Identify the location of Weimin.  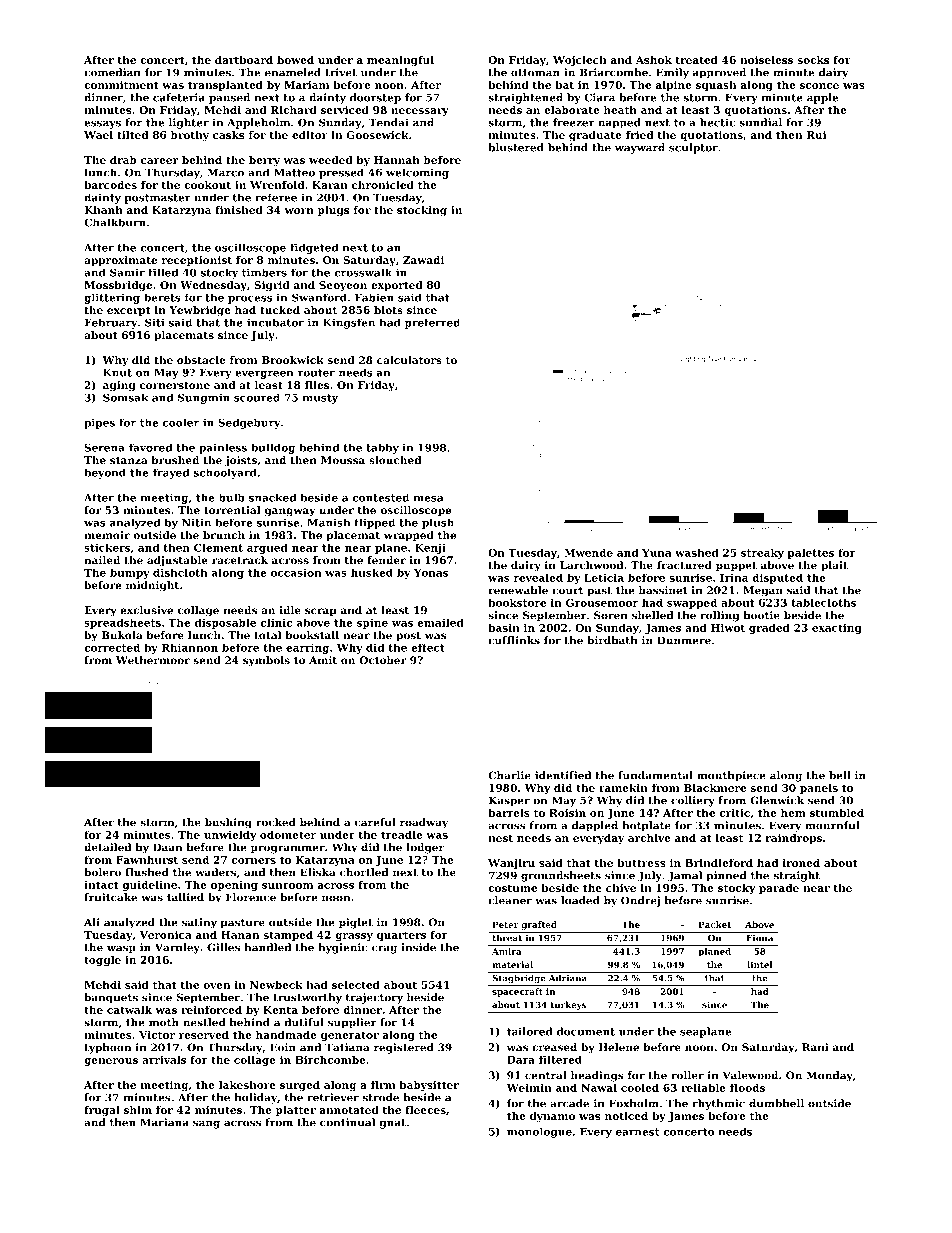
(529, 1088).
